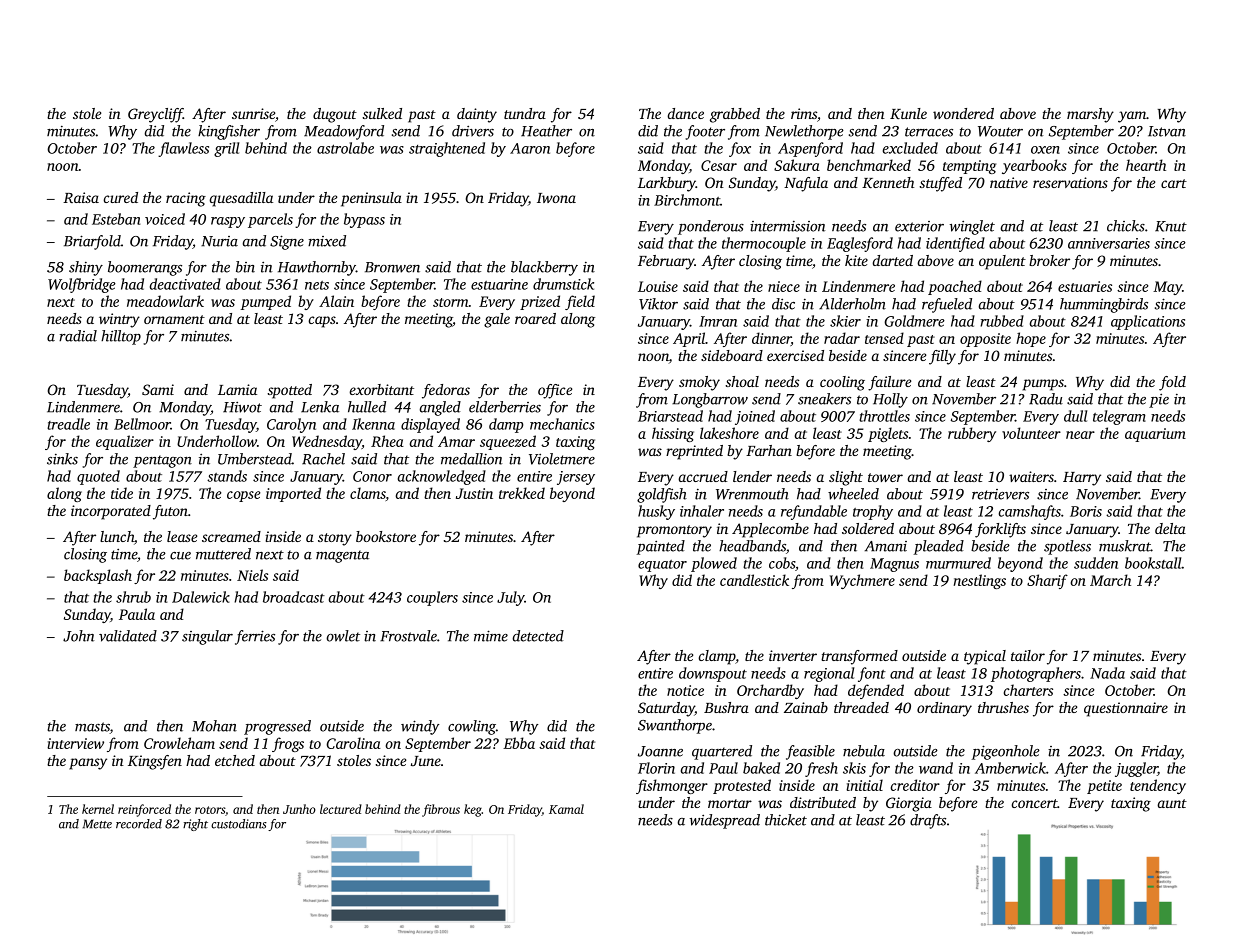 Image resolution: width=1233 pixels, height=952 pixels. Describe the element at coordinates (277, 727) in the screenshot. I see `progressed` at that location.
